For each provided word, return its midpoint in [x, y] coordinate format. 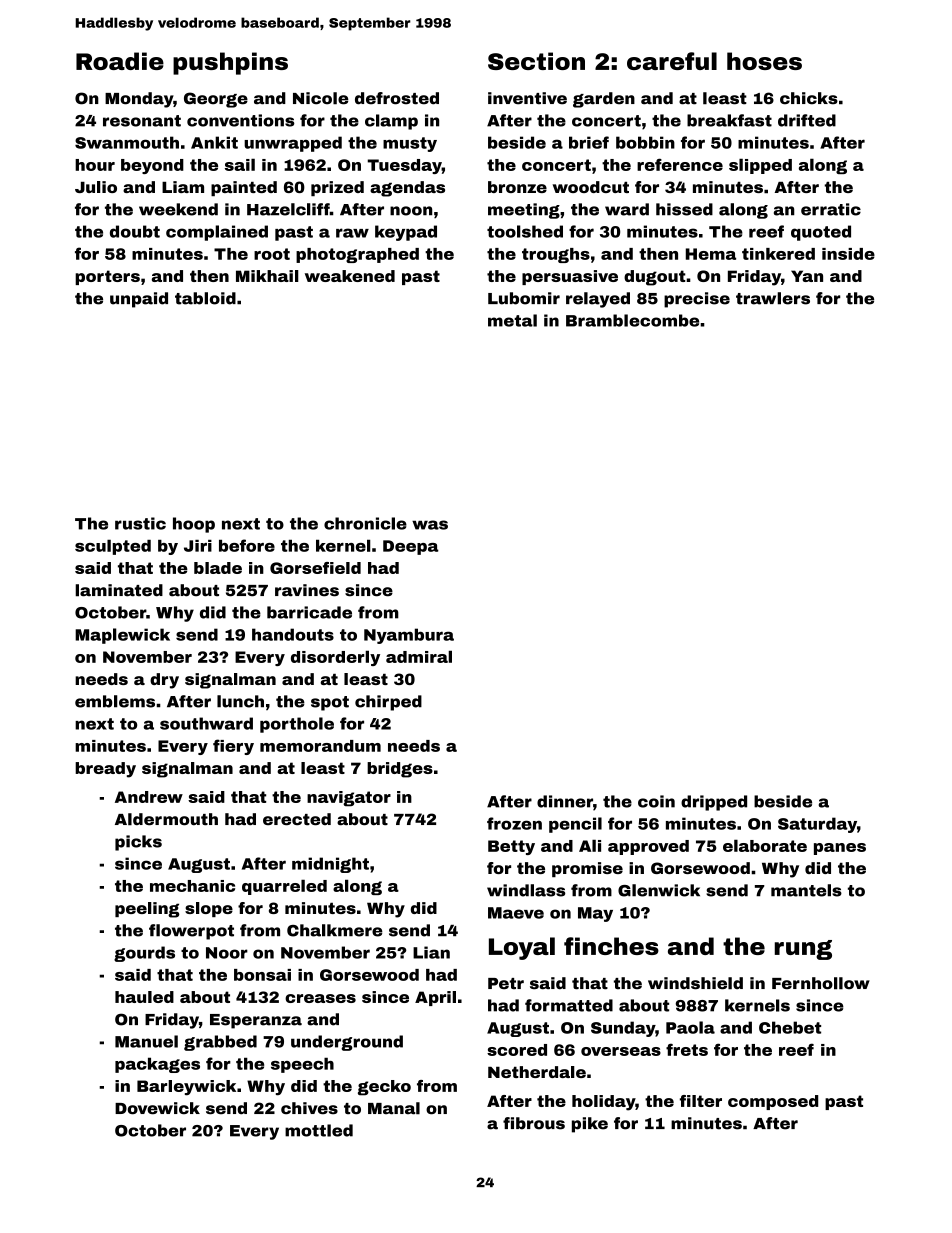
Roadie [120, 61]
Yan [807, 276]
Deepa [411, 547]
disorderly [335, 658]
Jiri [198, 546]
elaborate [765, 845]
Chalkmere [335, 930]
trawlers [773, 298]
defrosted [397, 98]
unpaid [139, 300]
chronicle [365, 523]
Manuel [146, 1041]
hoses [764, 61]
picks [138, 843]
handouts [293, 634]
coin [656, 801]
